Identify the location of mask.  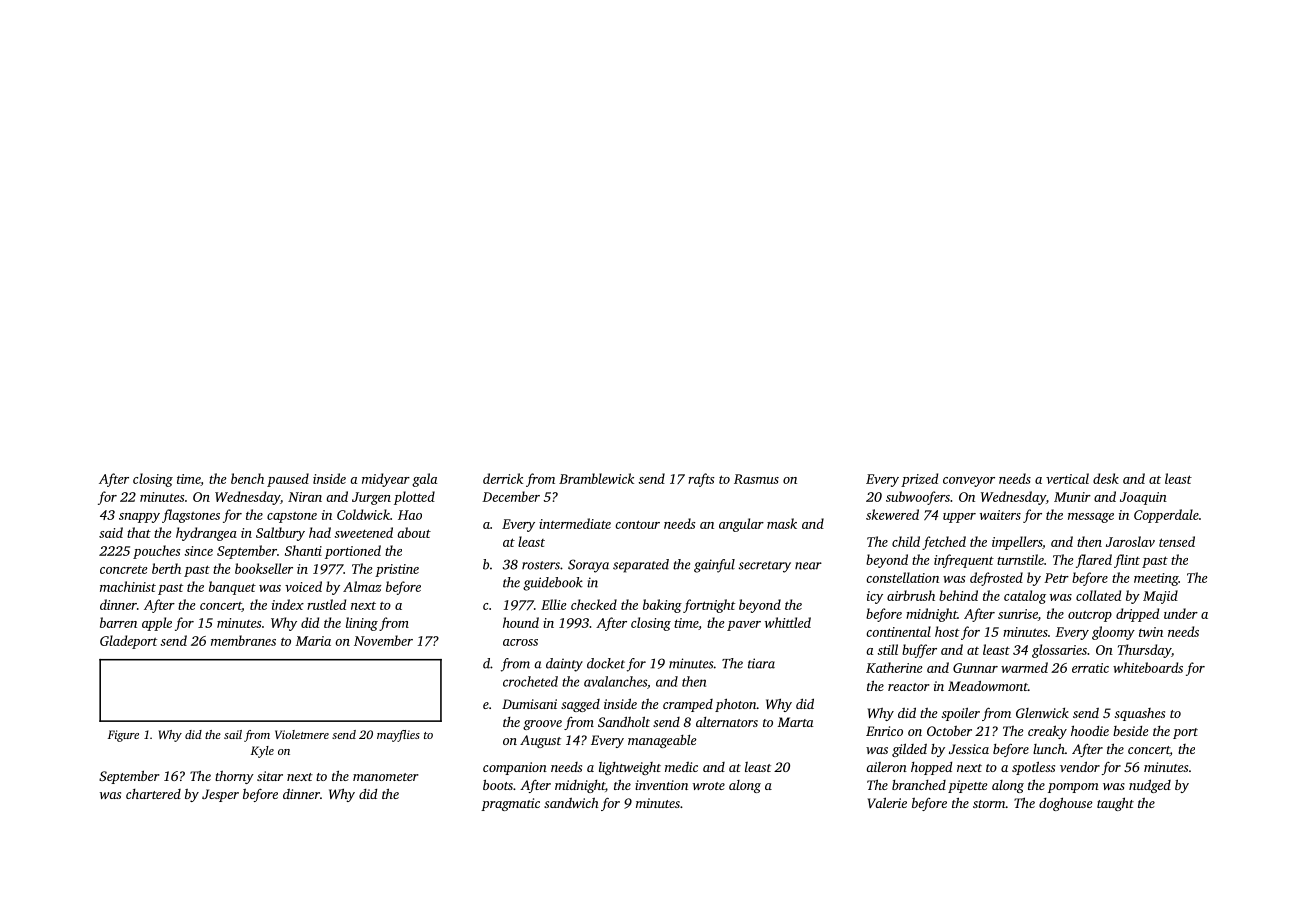
(782, 523).
